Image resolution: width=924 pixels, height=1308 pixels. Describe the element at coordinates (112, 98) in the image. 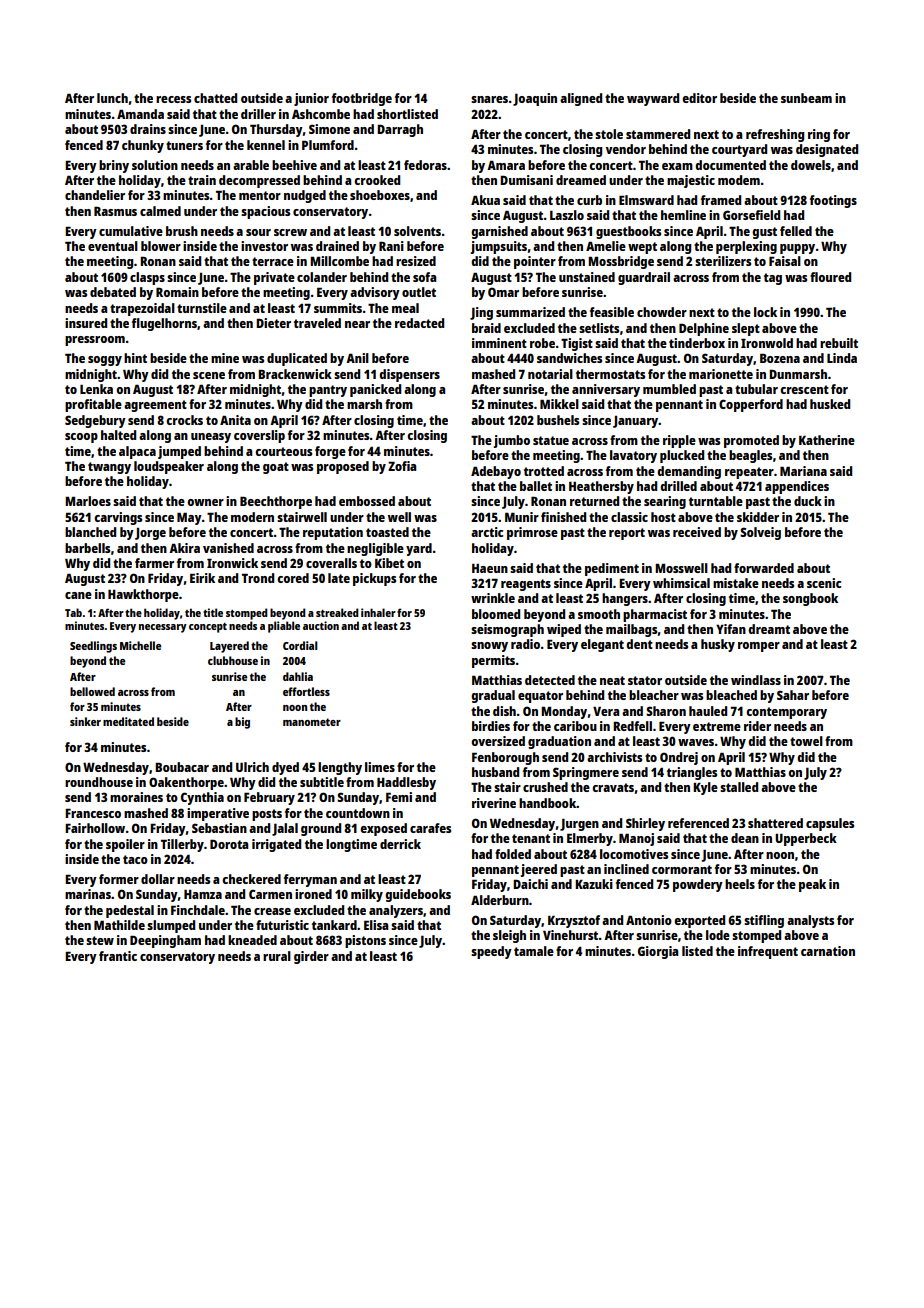

I see `lunch` at that location.
